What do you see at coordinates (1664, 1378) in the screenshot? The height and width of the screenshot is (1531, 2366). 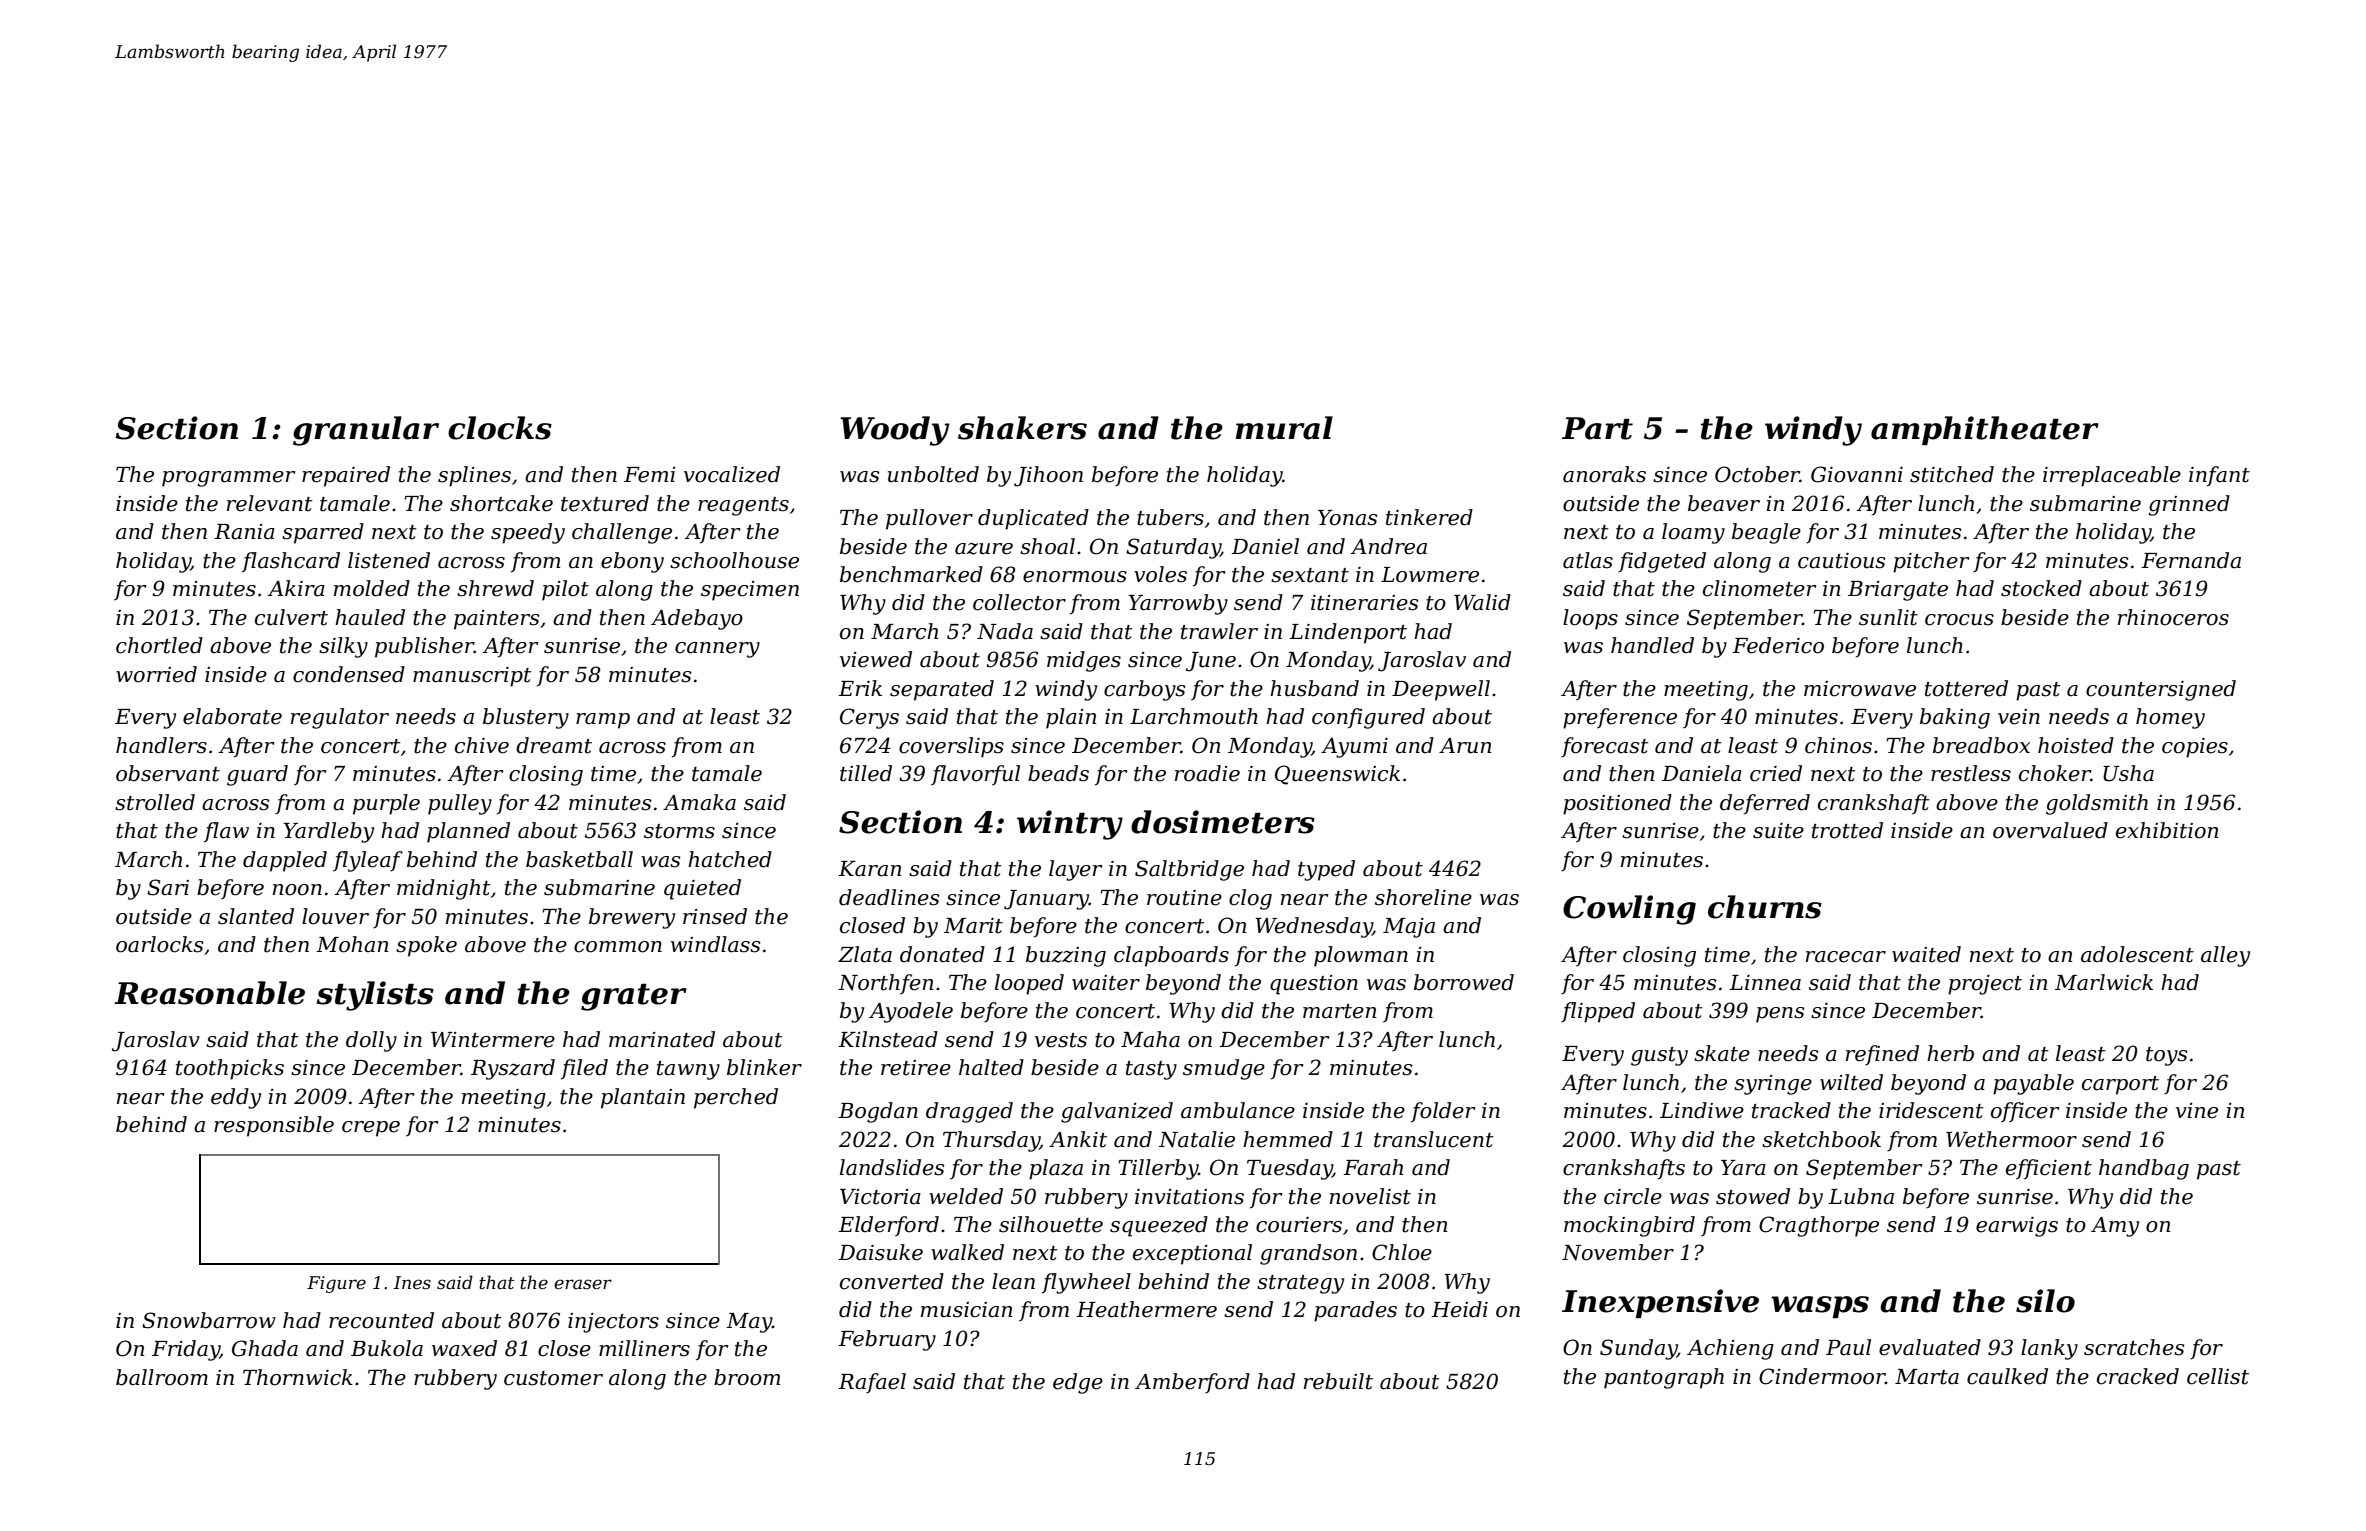 I see `pantograph` at bounding box center [1664, 1378].
